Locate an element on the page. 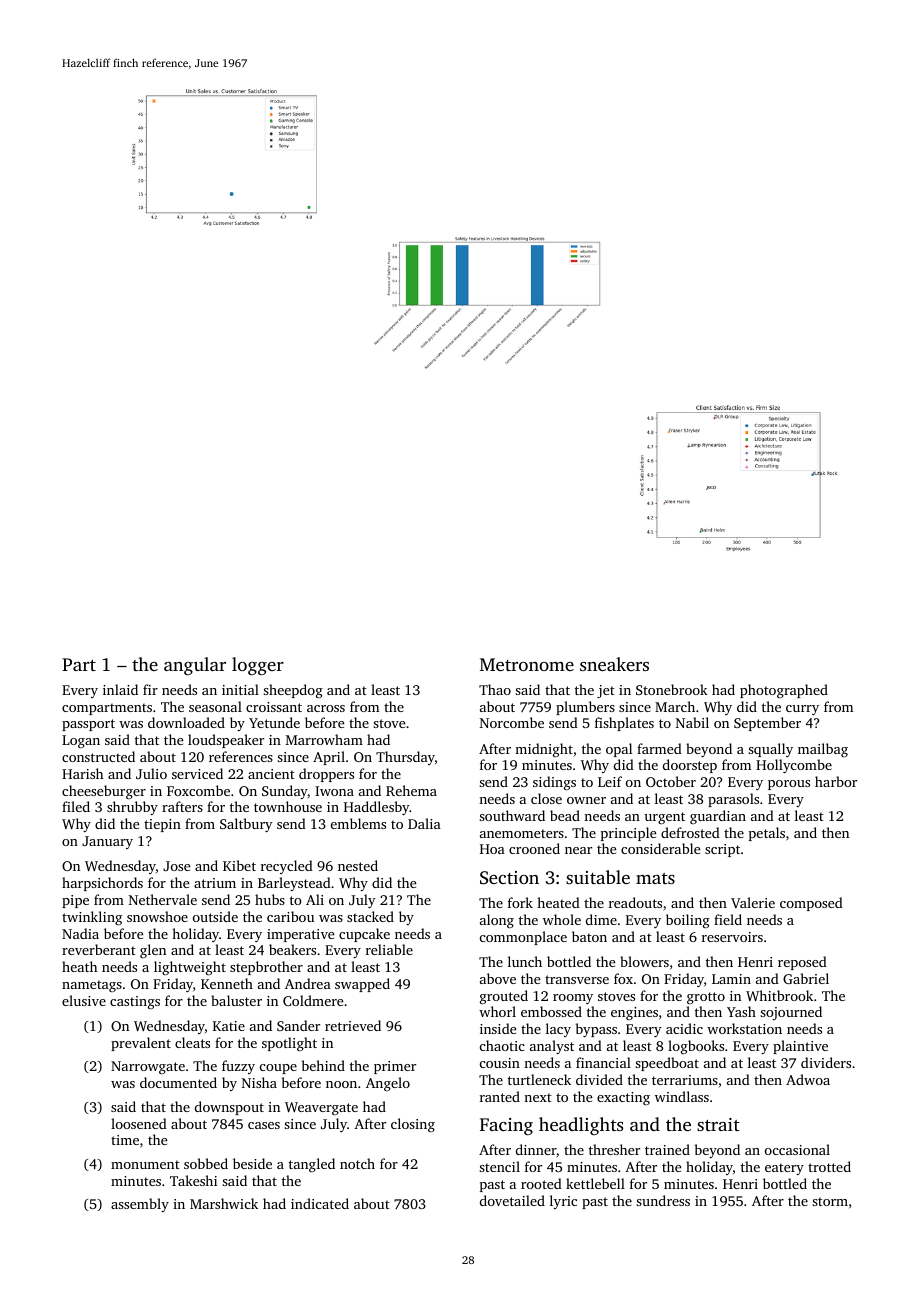  harpsichords is located at coordinates (102, 884).
